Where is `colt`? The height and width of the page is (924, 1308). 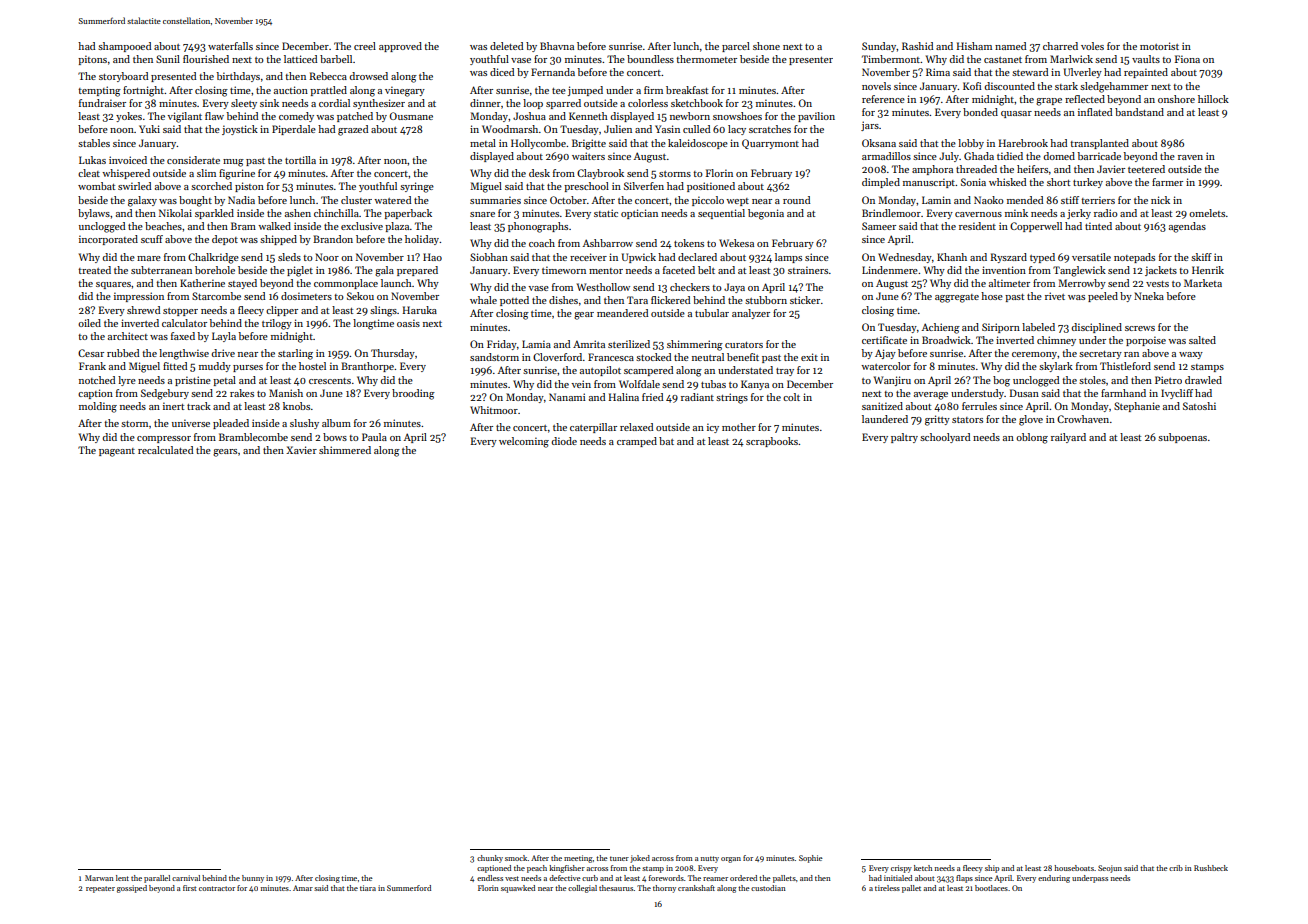 colt is located at coordinates (791, 397).
